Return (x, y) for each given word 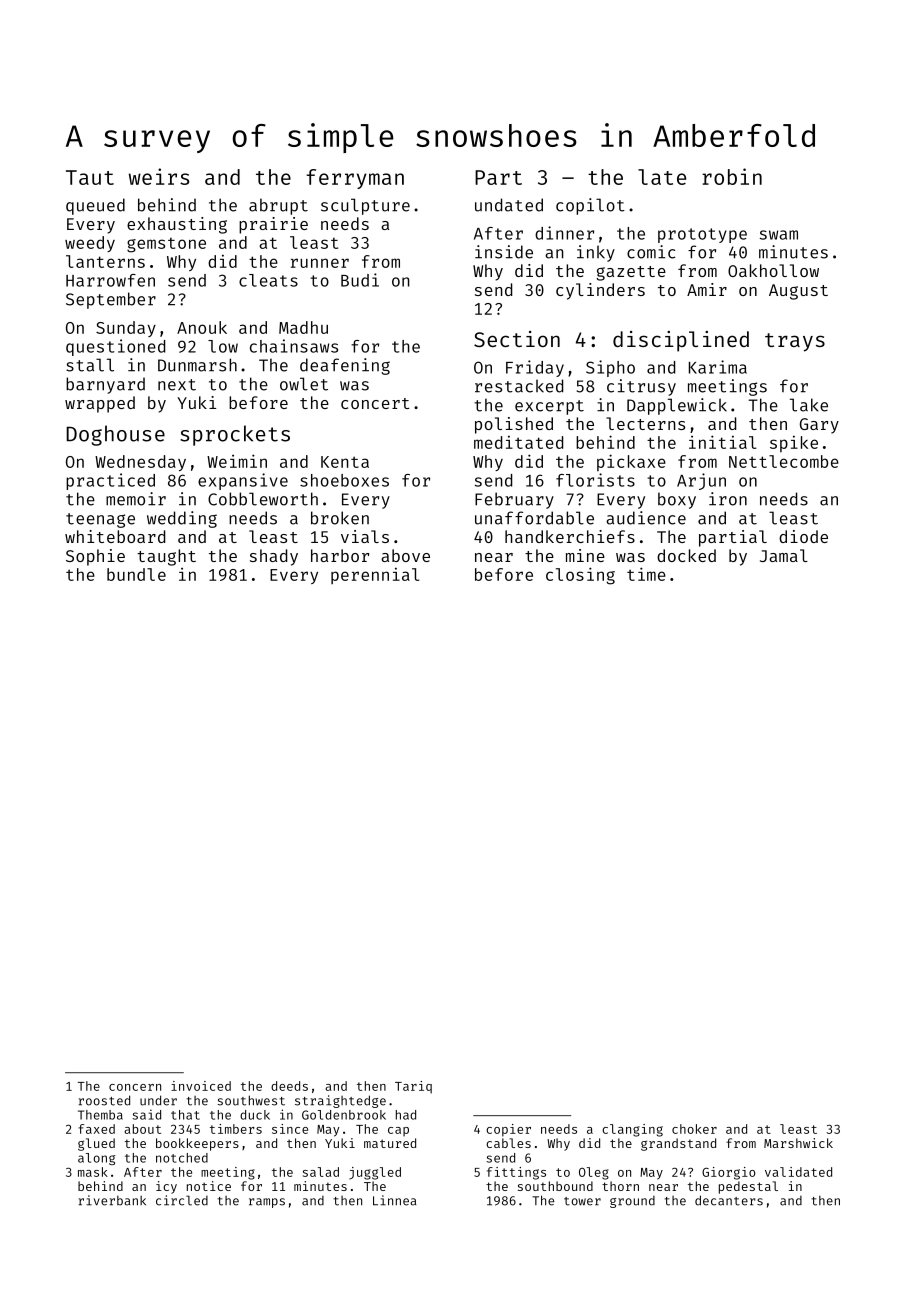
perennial (375, 575)
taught (166, 557)
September (111, 300)
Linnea (394, 1200)
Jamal (784, 555)
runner (320, 263)
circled (182, 1200)
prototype (702, 235)
